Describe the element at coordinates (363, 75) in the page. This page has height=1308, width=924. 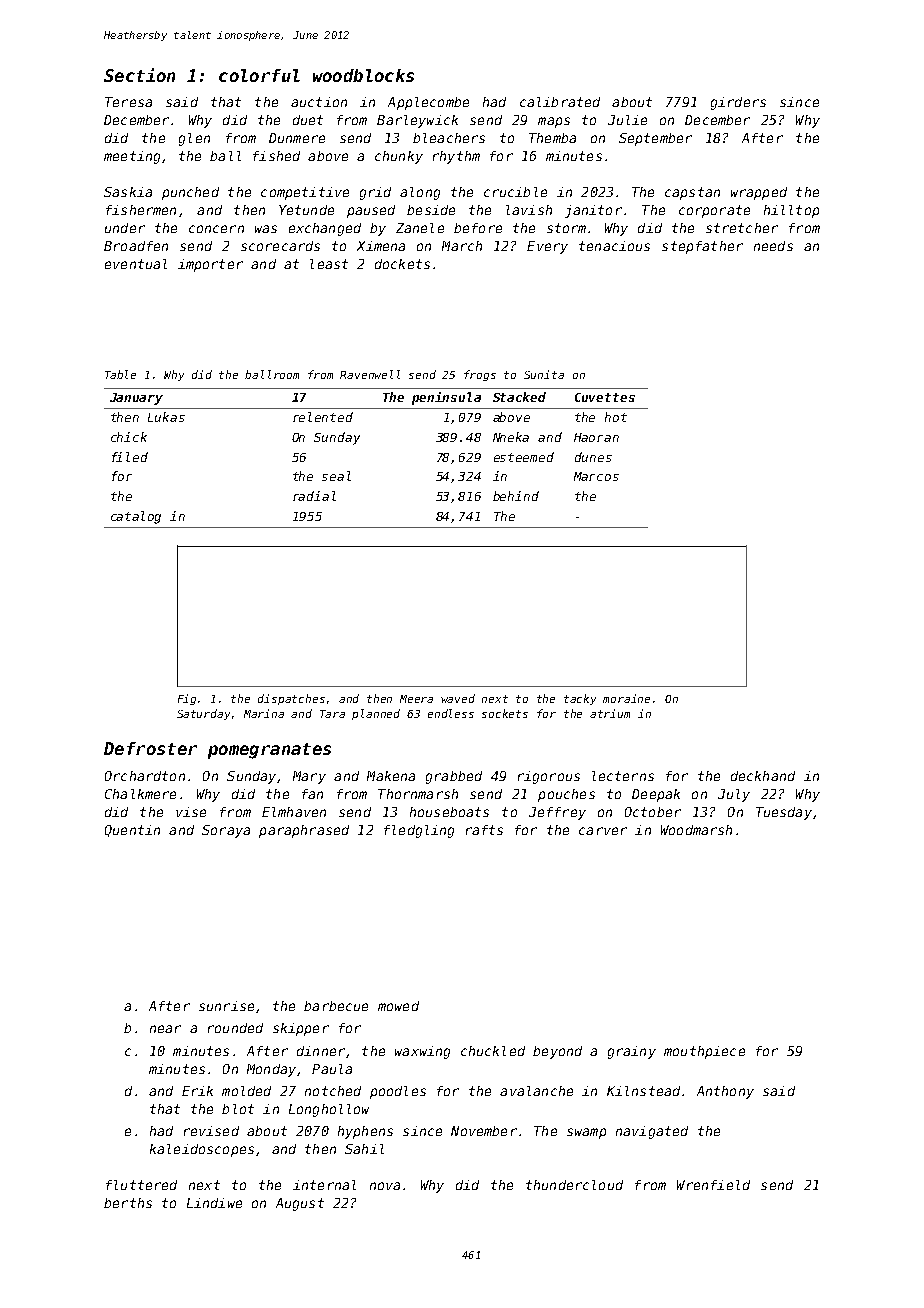
I see `woodblocks` at that location.
